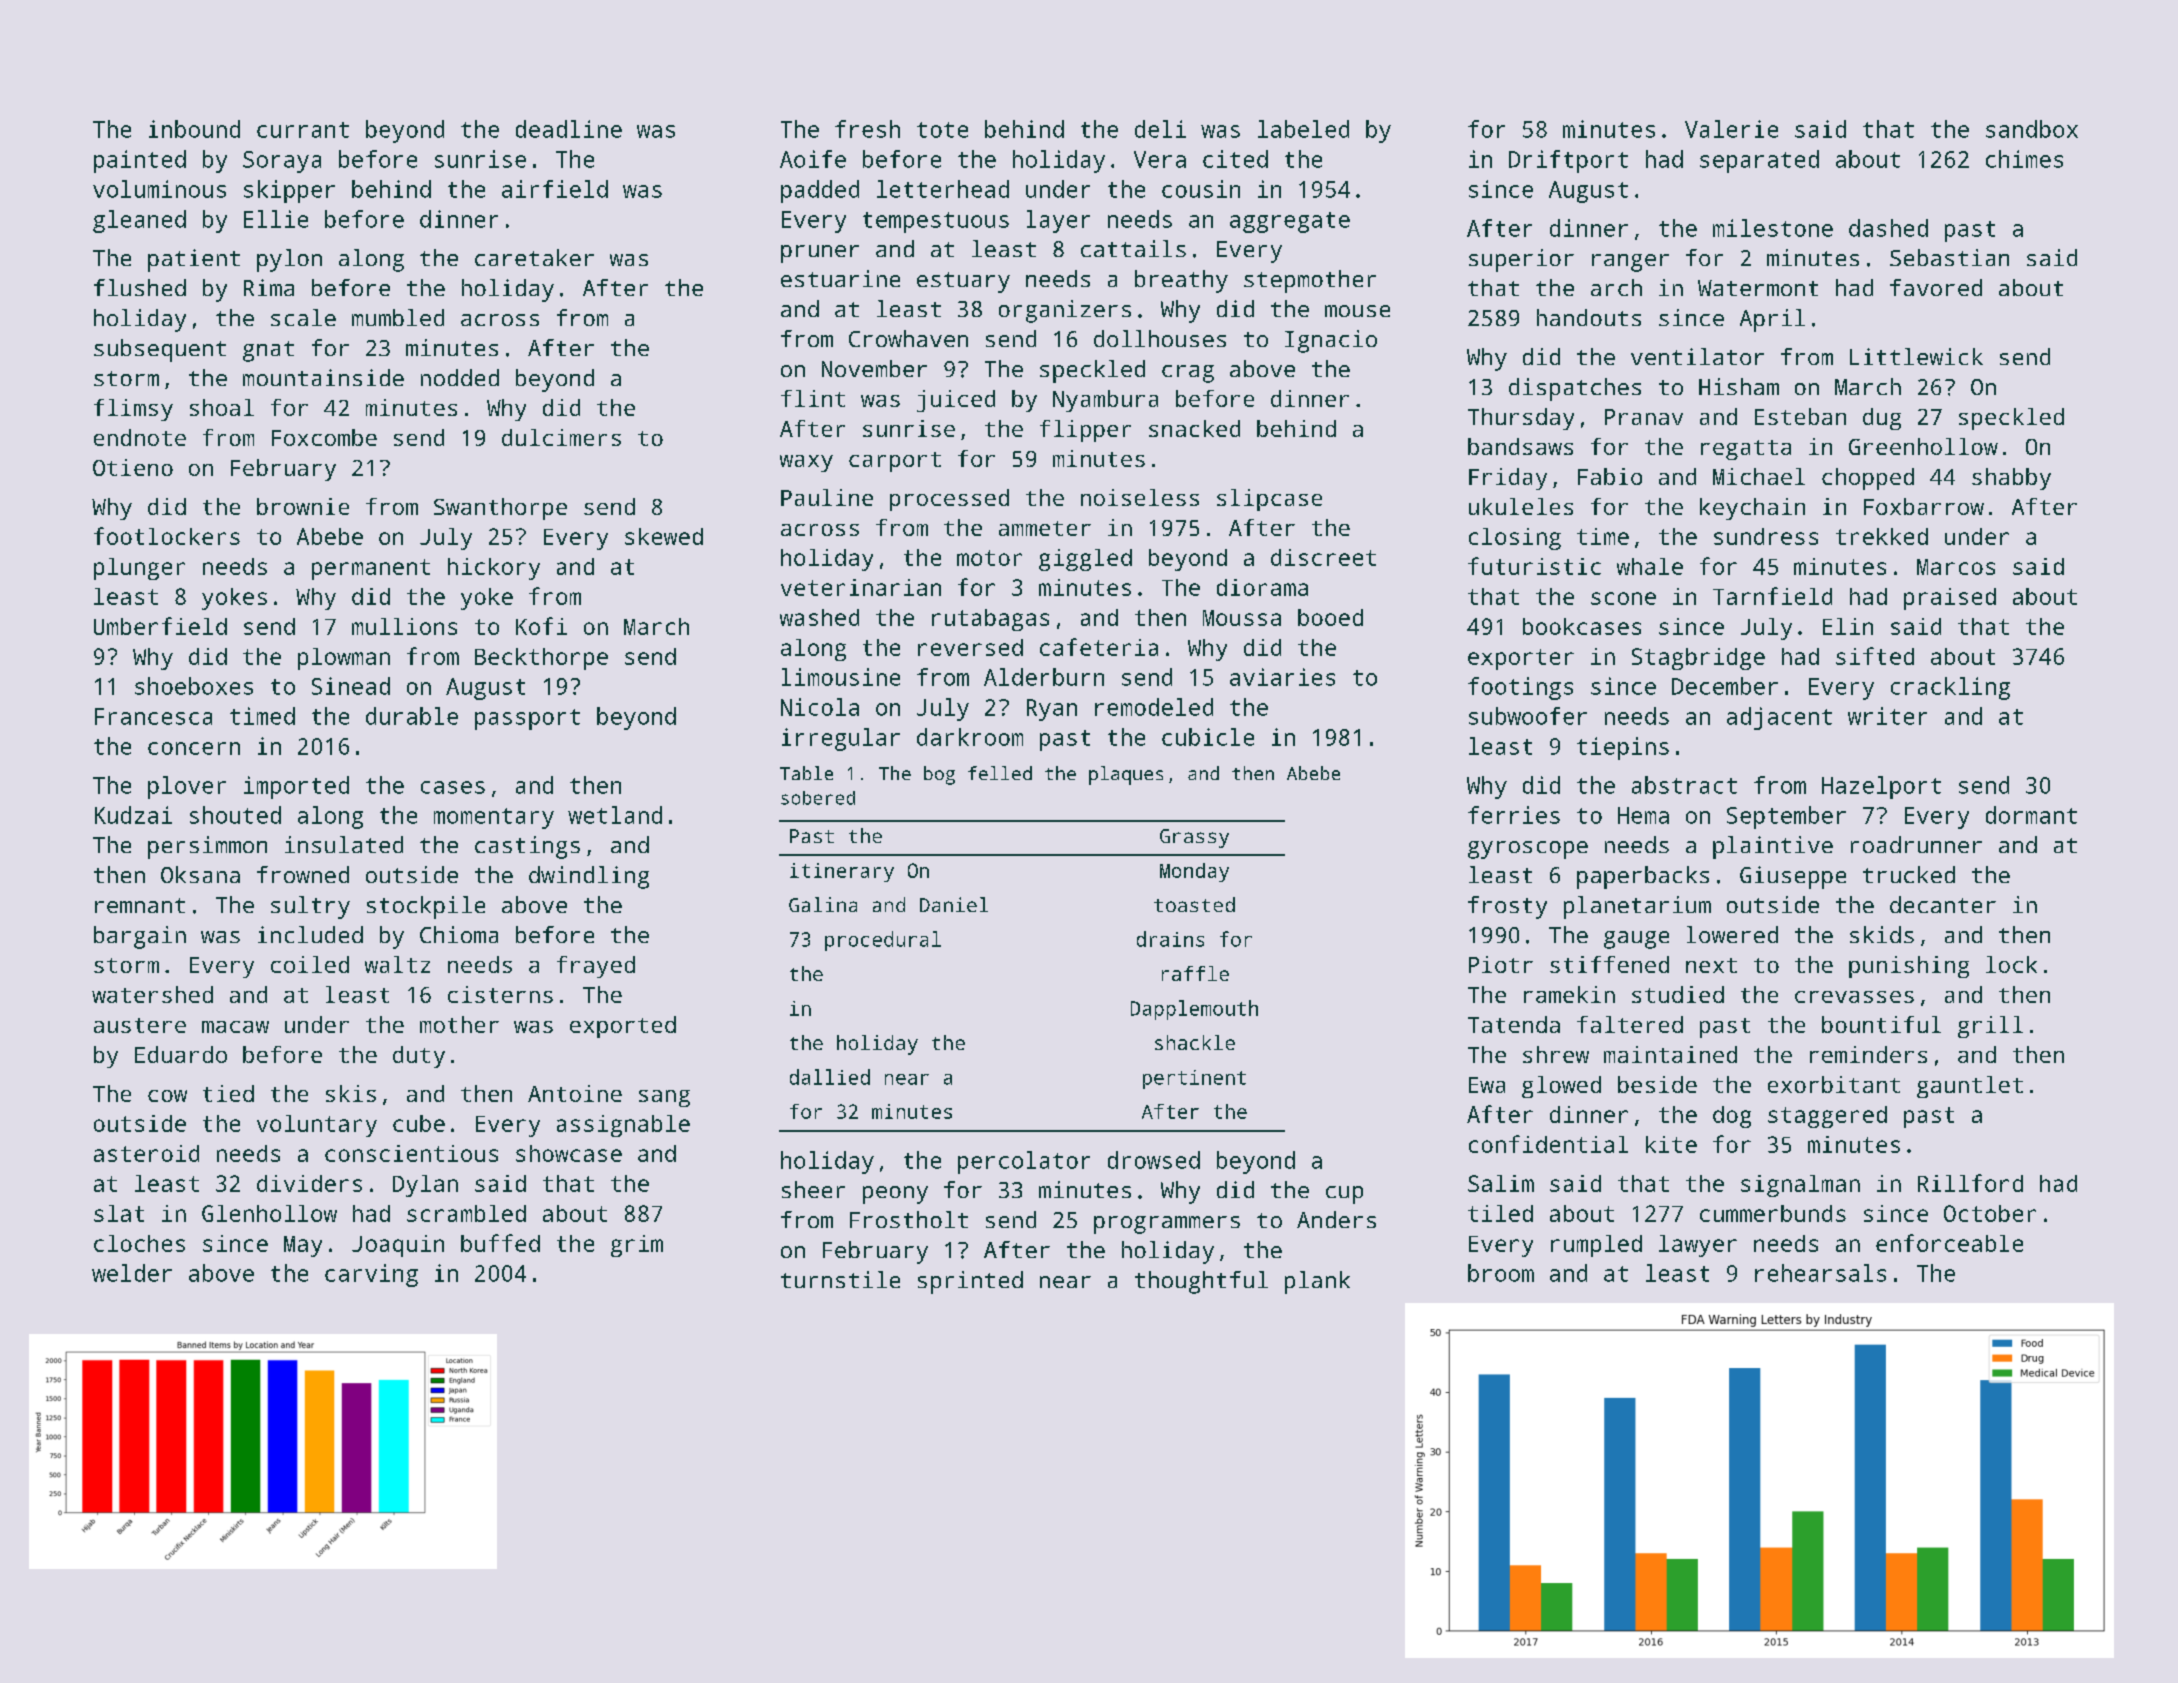 This screenshot has width=2178, height=1683. Describe the element at coordinates (1949, 1243) in the screenshot. I see `enforceable` at that location.
